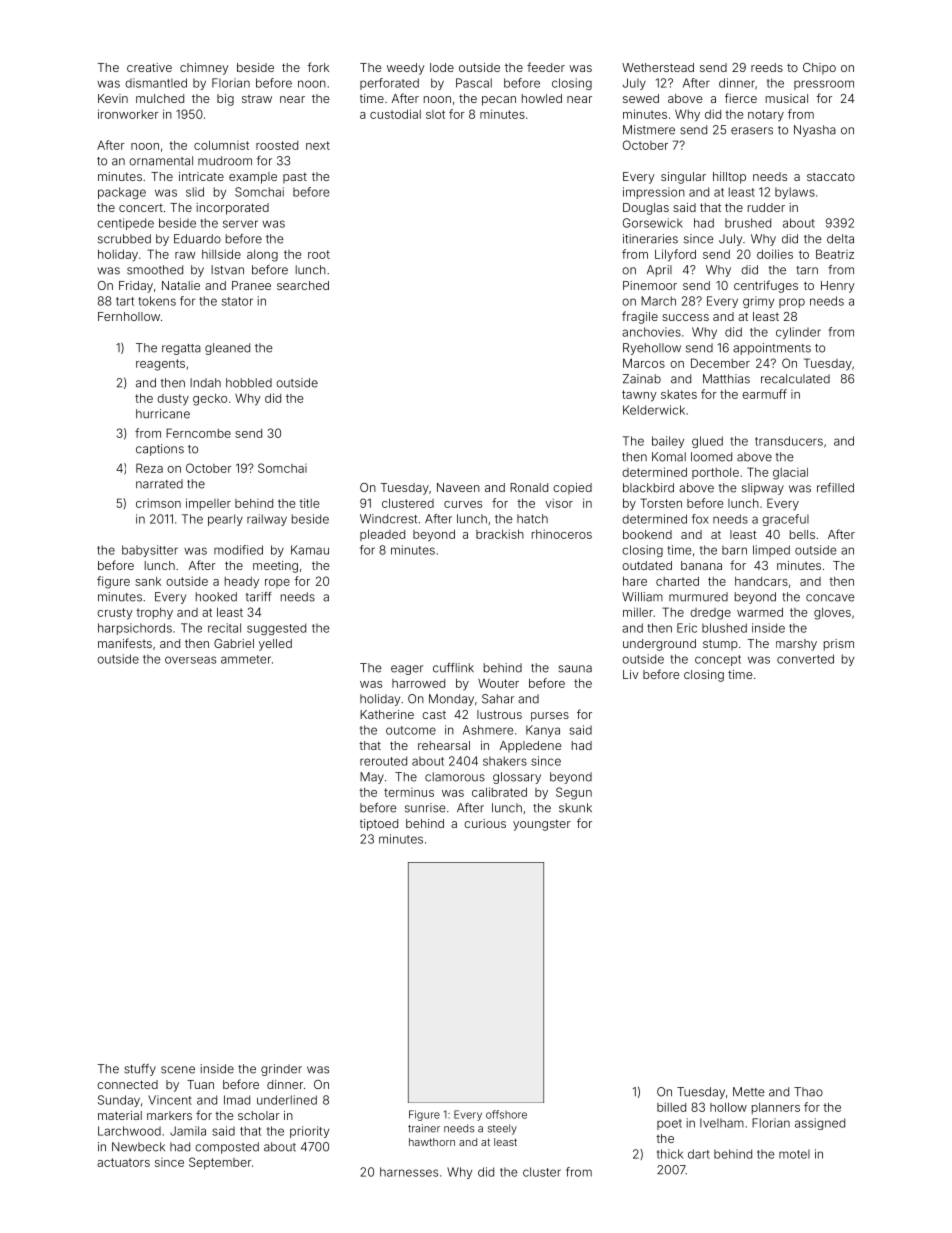 This screenshot has width=952, height=1233. Describe the element at coordinates (119, 1101) in the screenshot. I see `Sunday` at that location.
